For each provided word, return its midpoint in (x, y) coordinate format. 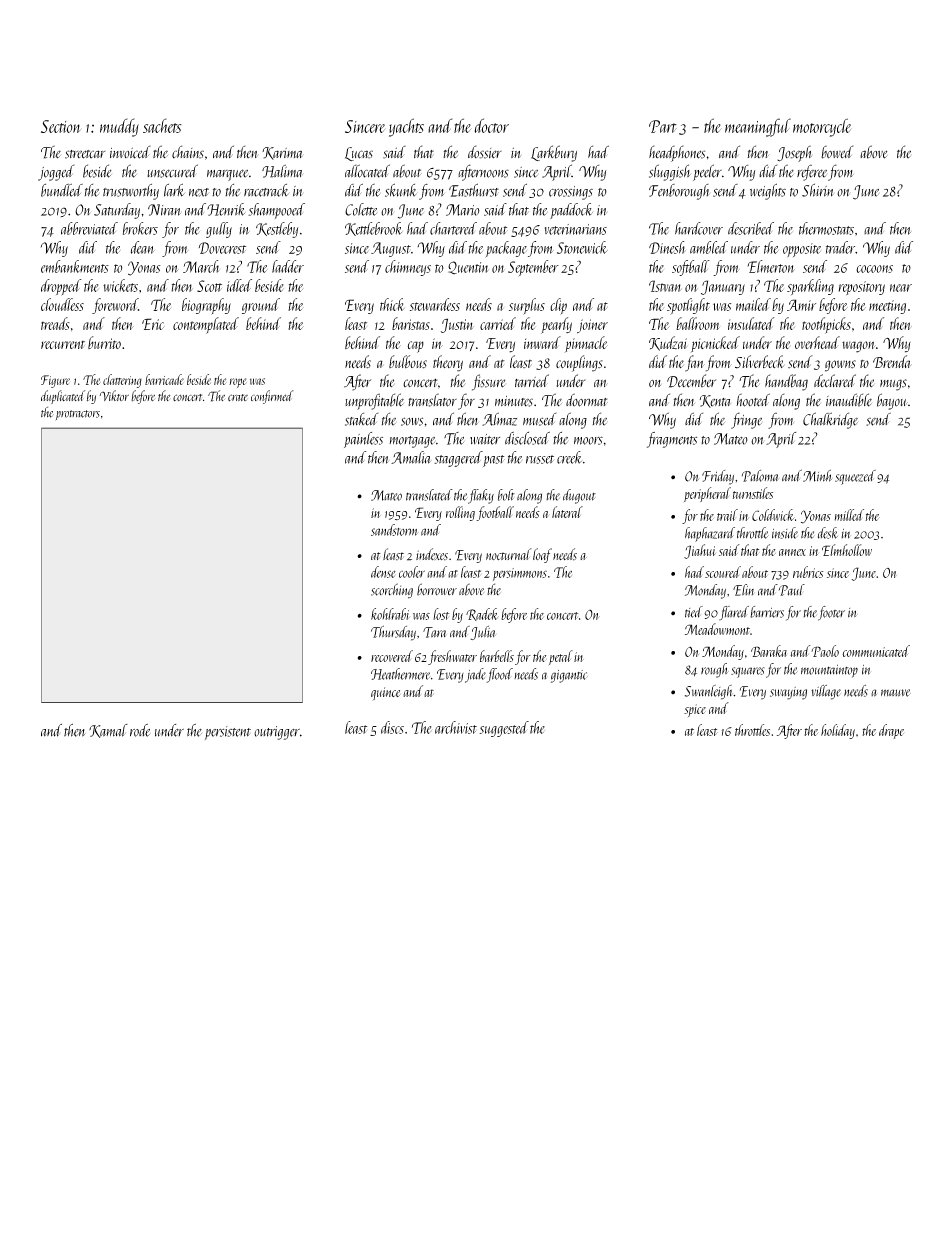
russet (540, 459)
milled (849, 515)
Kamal (108, 731)
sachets (162, 125)
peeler (707, 172)
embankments (75, 266)
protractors (78, 415)
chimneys (408, 268)
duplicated (63, 397)
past (494, 461)
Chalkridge (830, 420)
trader (840, 247)
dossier (485, 152)
